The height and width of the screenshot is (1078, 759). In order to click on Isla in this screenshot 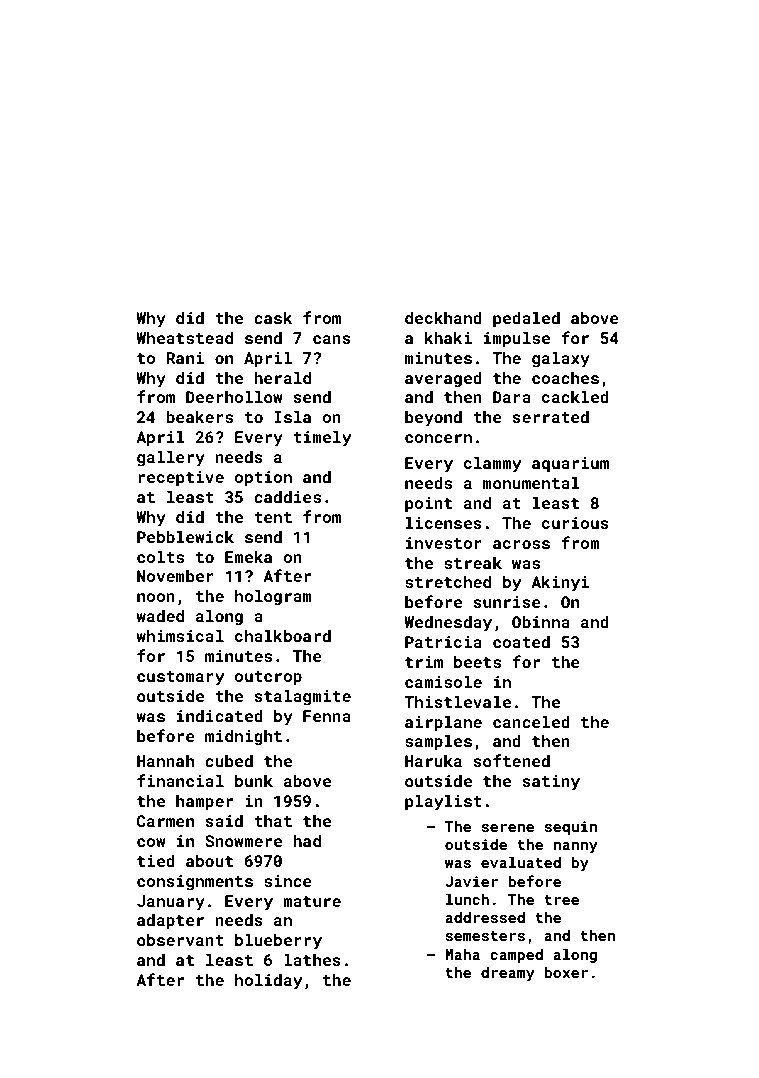, I will do `click(292, 417)`.
